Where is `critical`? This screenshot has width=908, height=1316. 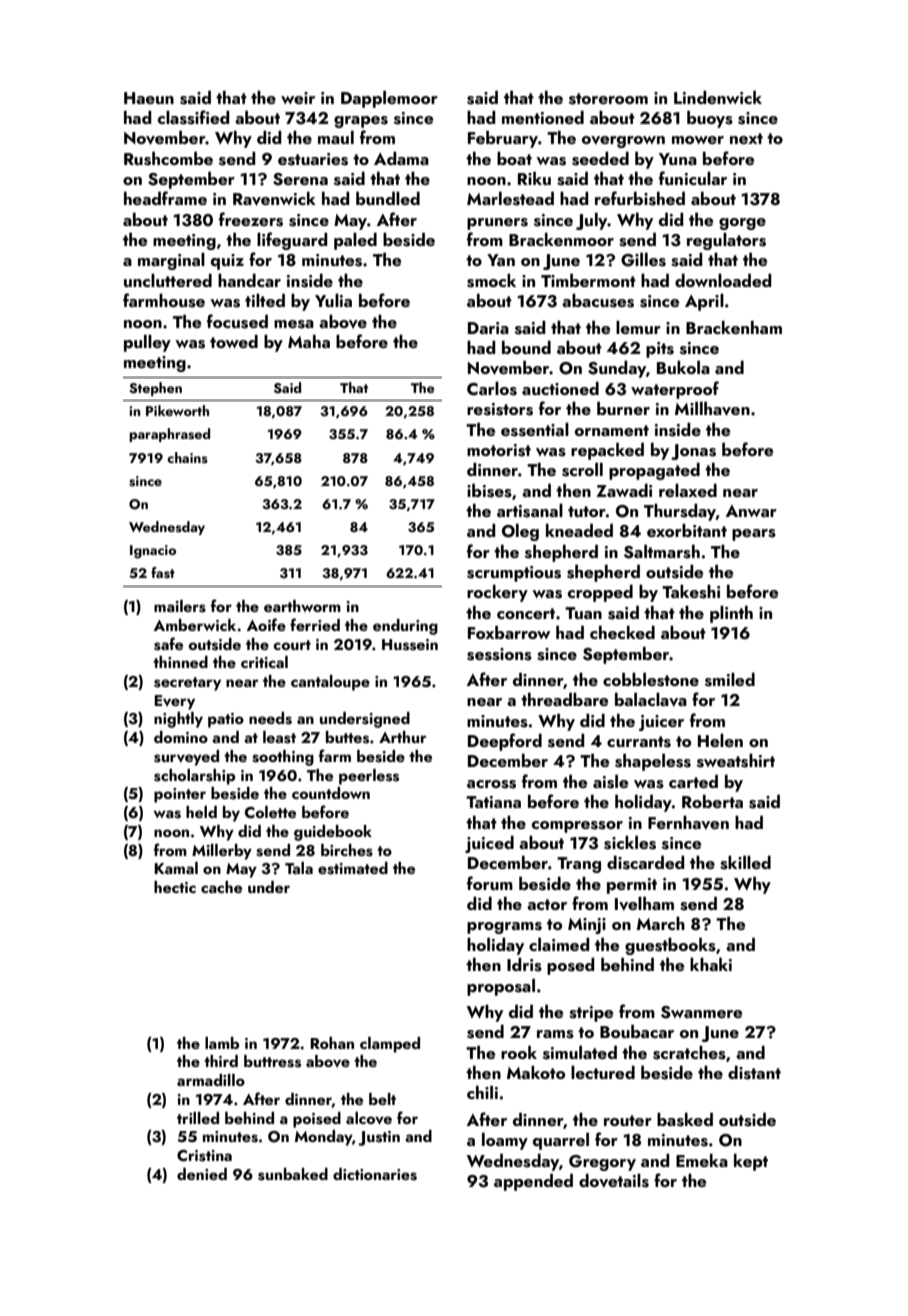 critical is located at coordinates (264, 662).
